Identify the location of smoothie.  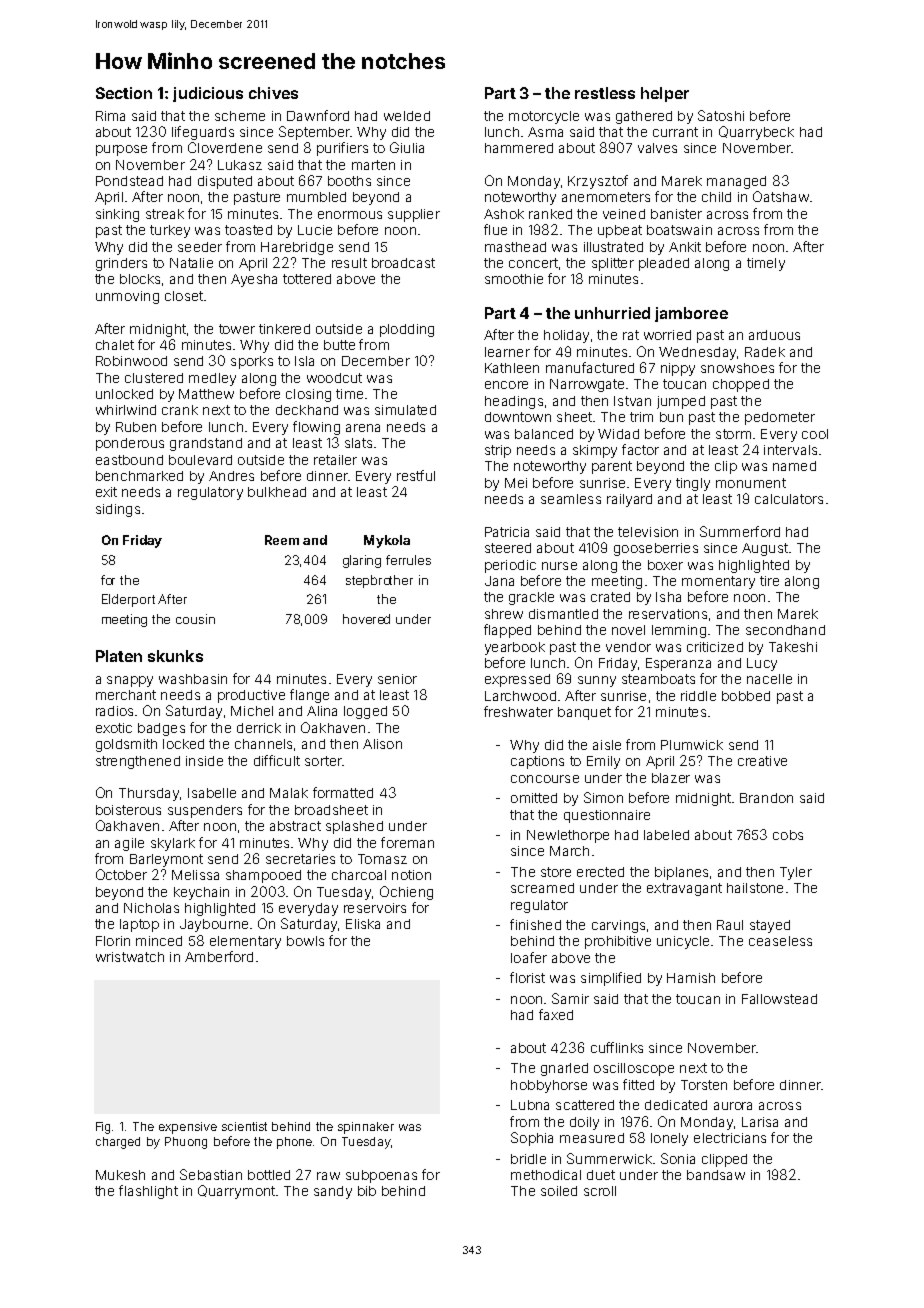
(514, 279).
